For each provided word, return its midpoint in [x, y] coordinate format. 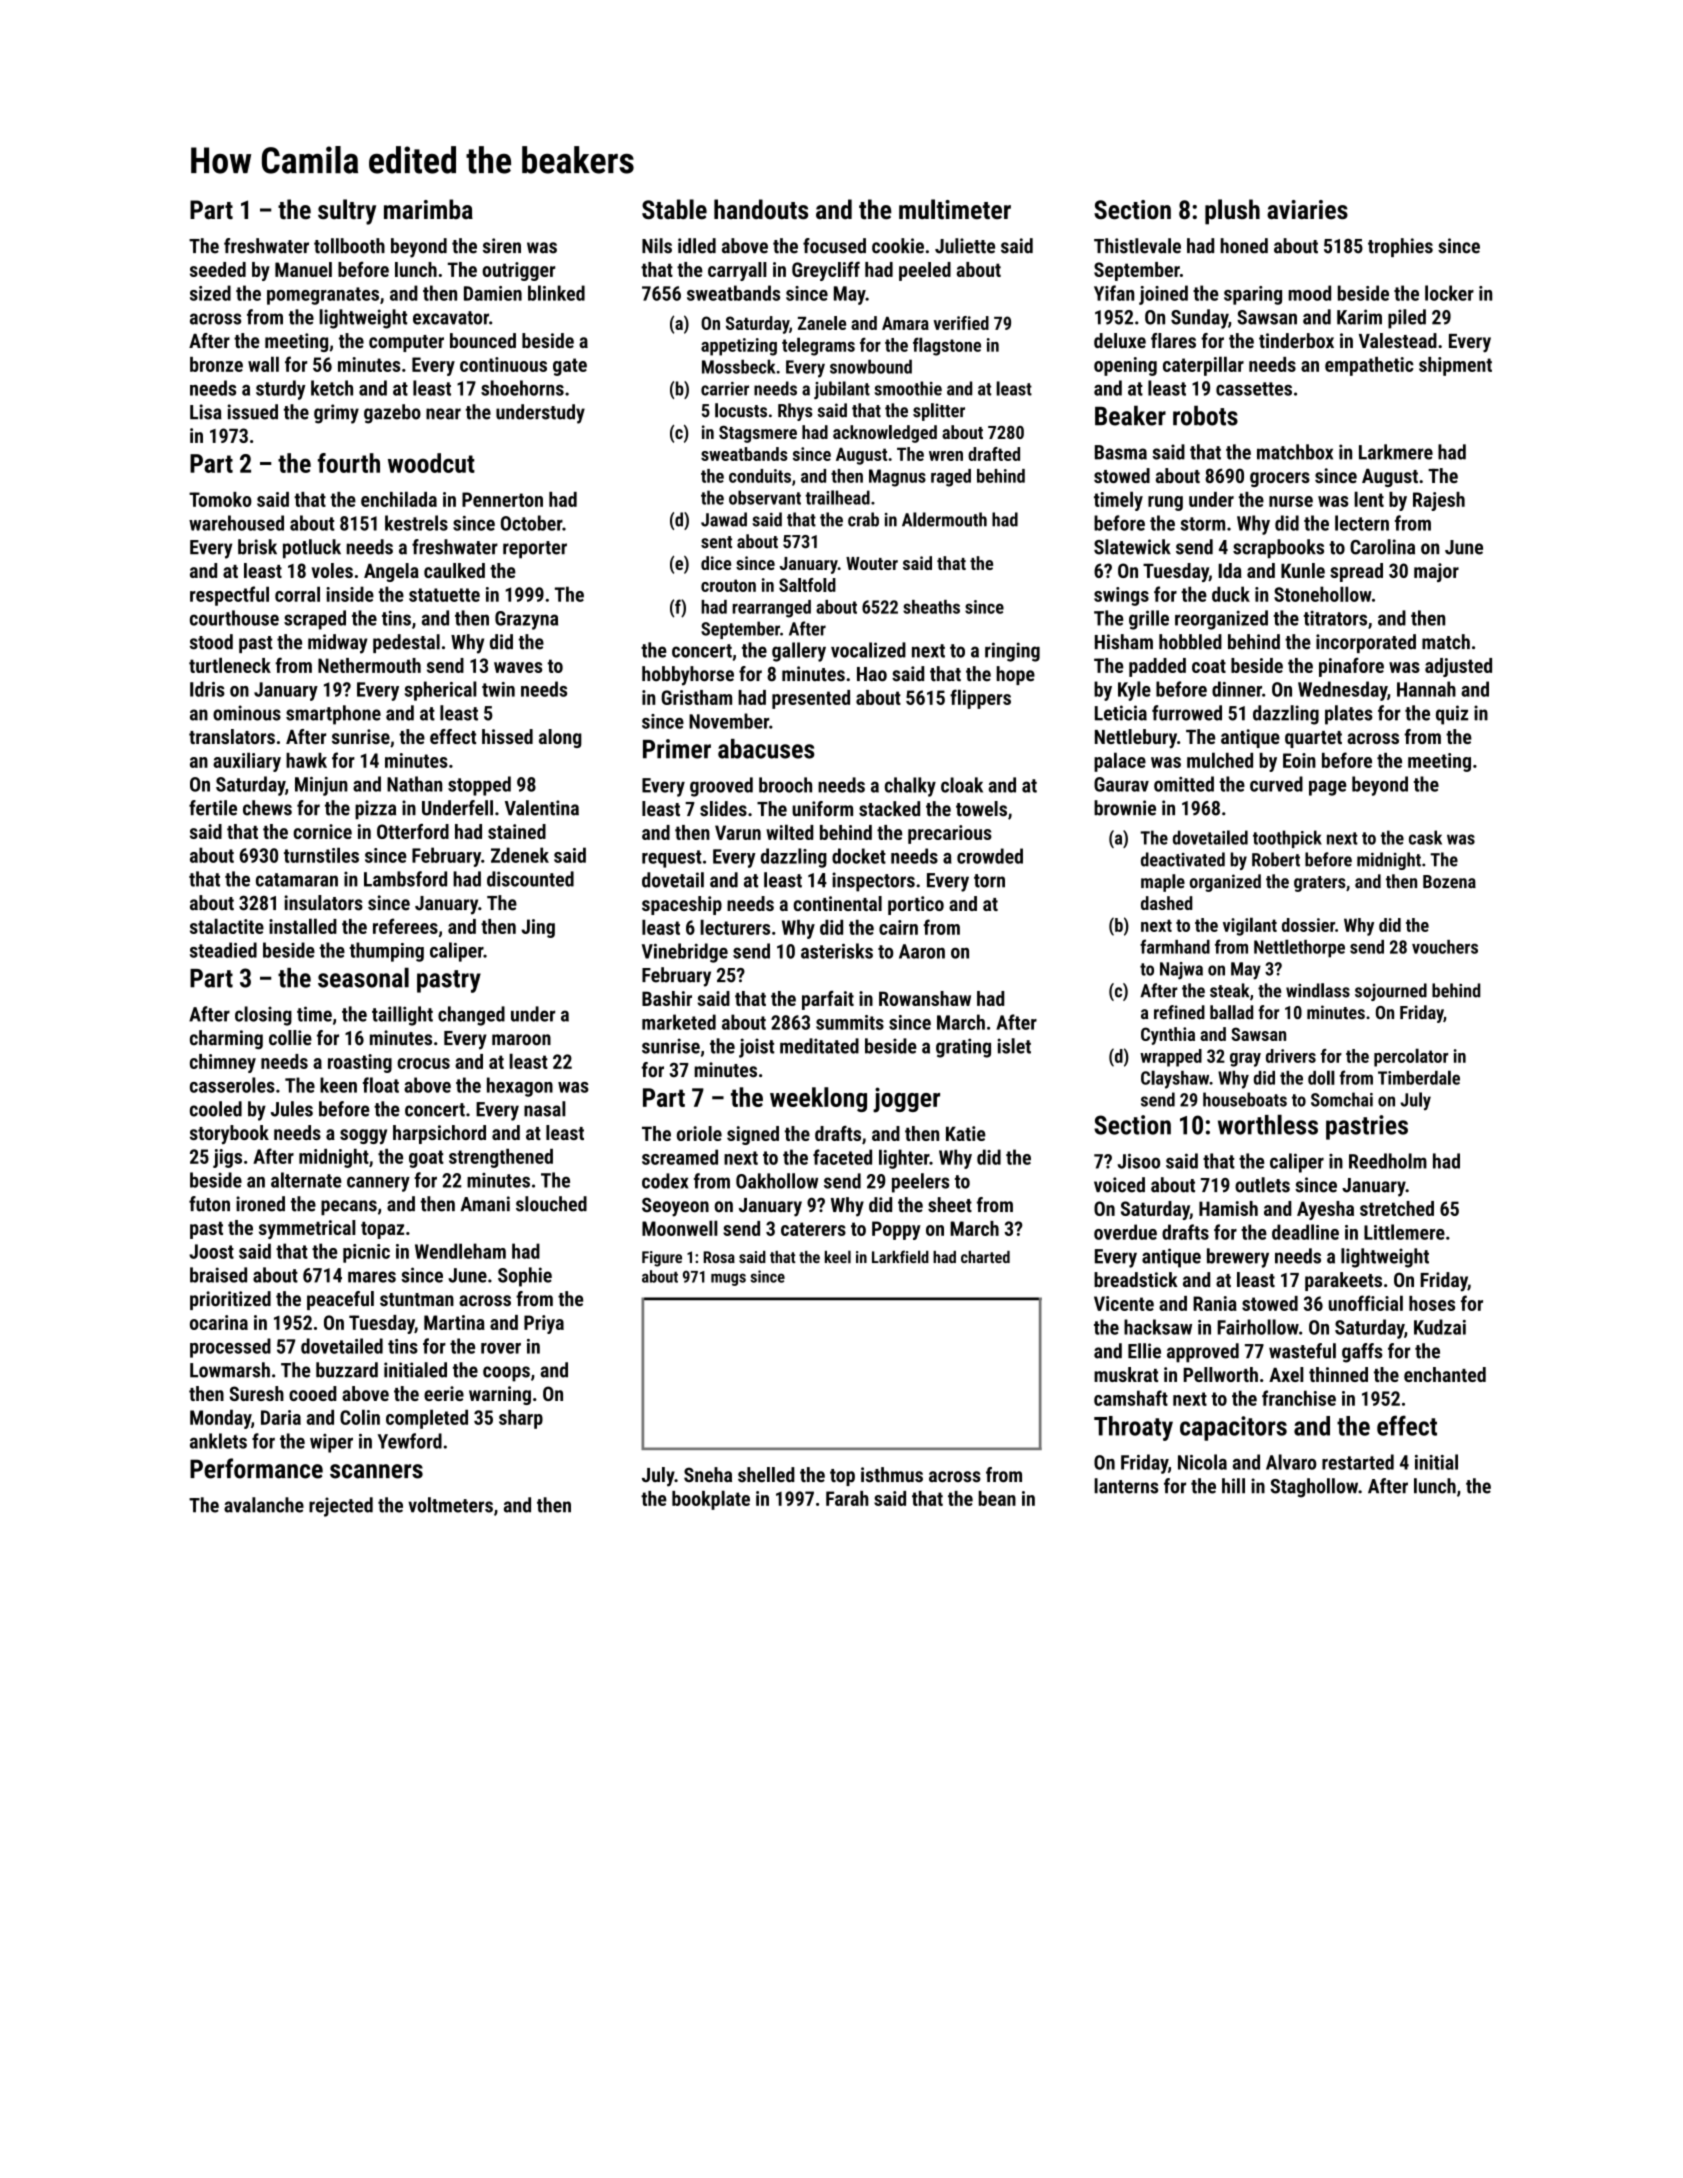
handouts [761, 209]
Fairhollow [1258, 1327]
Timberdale [1419, 1077]
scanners [376, 1471]
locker [1449, 293]
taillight [402, 1016]
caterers [813, 1229]
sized [210, 293]
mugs [728, 1279]
